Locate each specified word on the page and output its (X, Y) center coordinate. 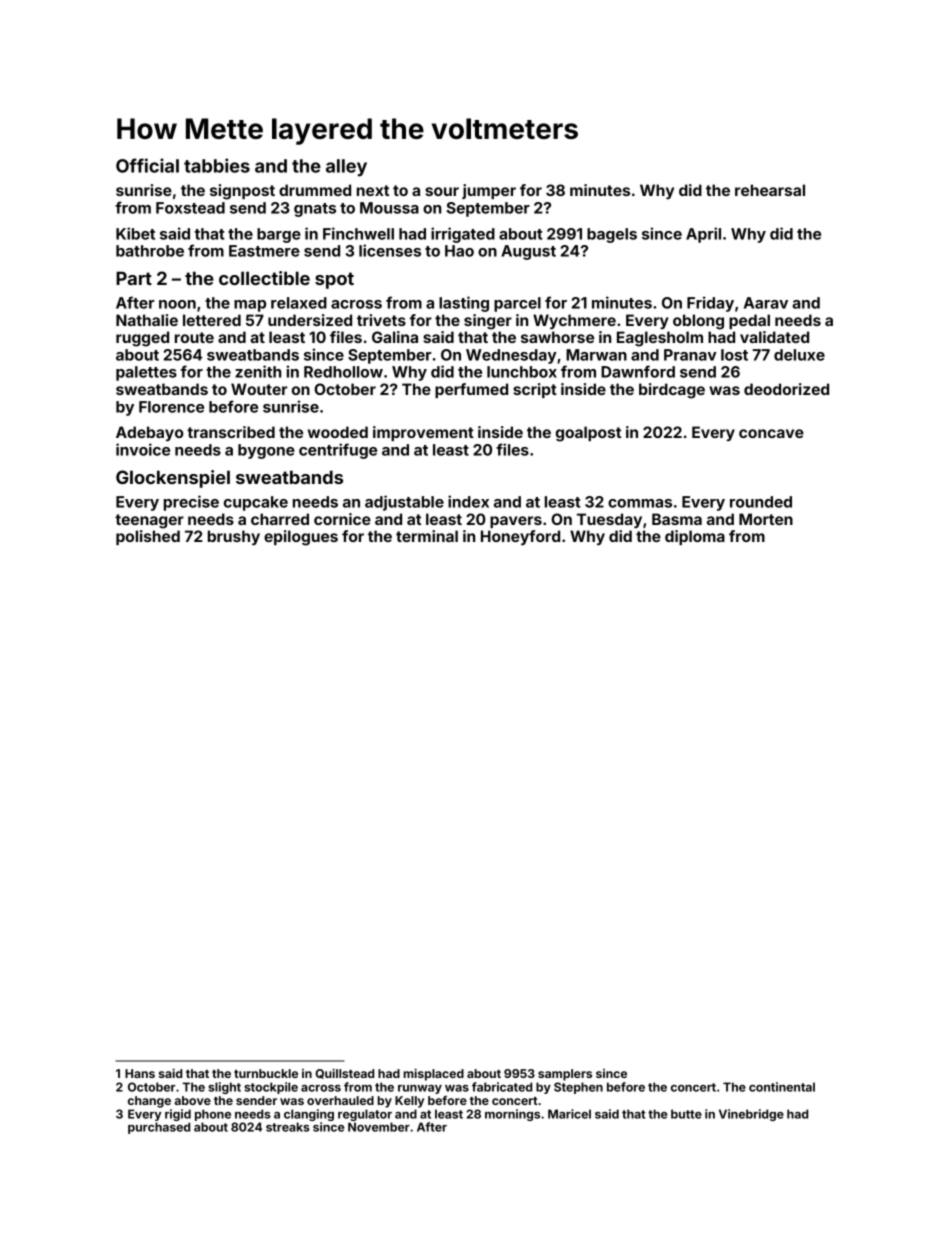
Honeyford (520, 537)
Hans (140, 1073)
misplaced (433, 1074)
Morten (766, 519)
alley (346, 168)
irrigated (463, 235)
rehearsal (770, 190)
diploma (695, 537)
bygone (266, 451)
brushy (234, 537)
